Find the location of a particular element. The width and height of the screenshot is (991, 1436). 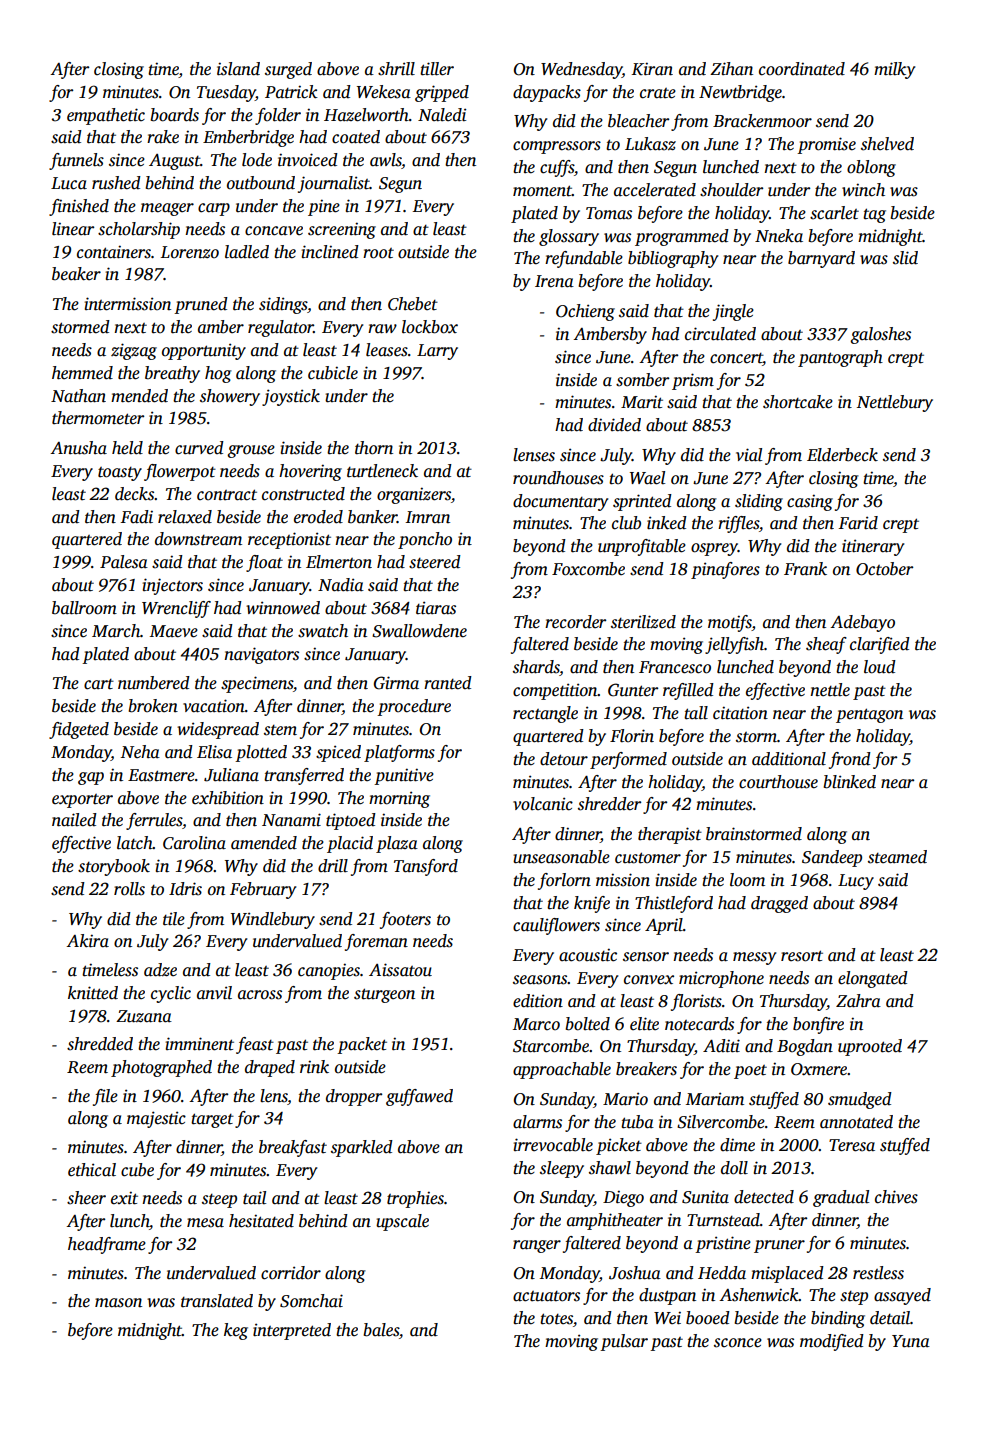

file is located at coordinates (105, 1097).
